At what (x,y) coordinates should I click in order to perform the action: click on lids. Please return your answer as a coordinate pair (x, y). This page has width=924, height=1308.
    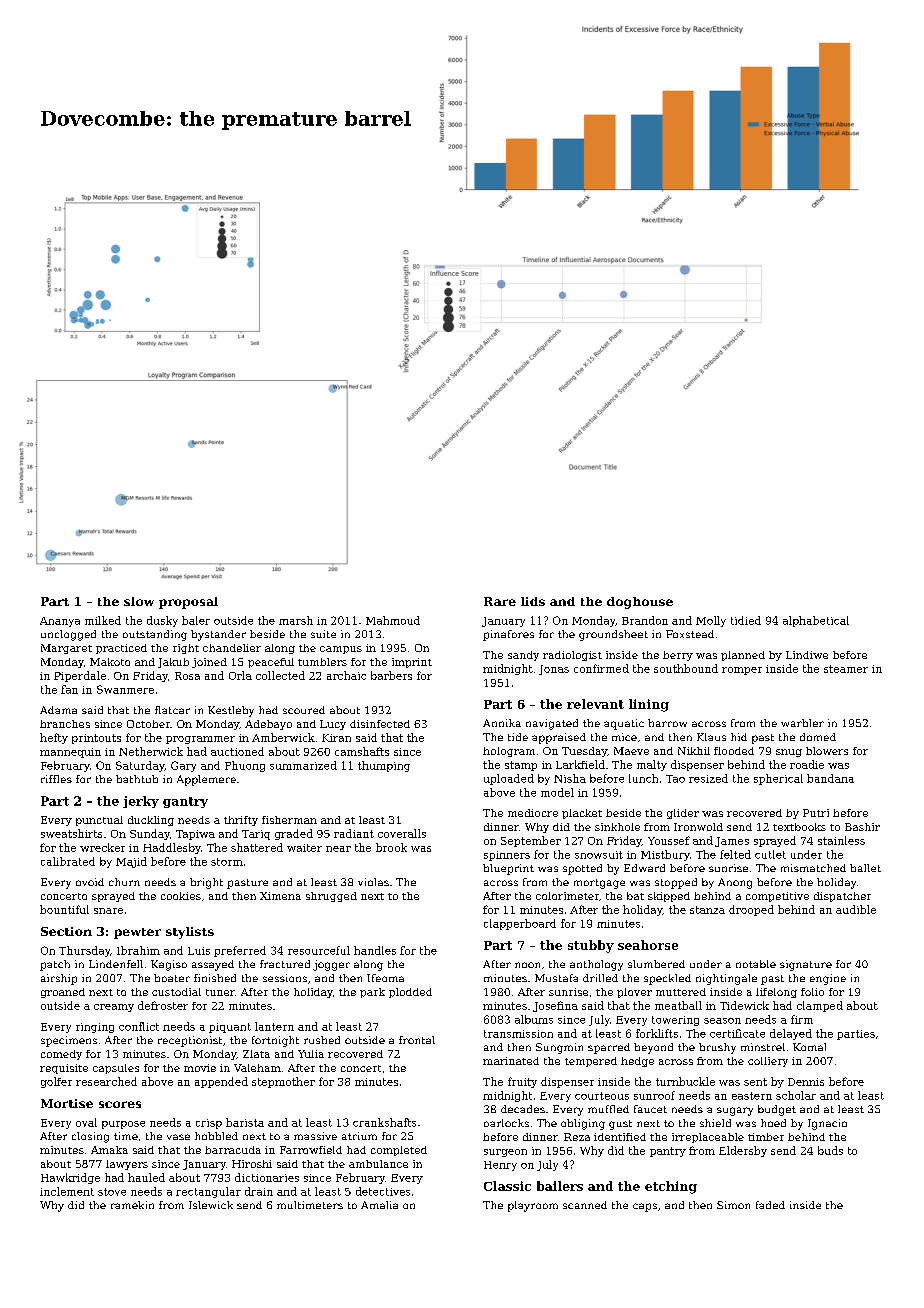
    Looking at the image, I should click on (533, 601).
